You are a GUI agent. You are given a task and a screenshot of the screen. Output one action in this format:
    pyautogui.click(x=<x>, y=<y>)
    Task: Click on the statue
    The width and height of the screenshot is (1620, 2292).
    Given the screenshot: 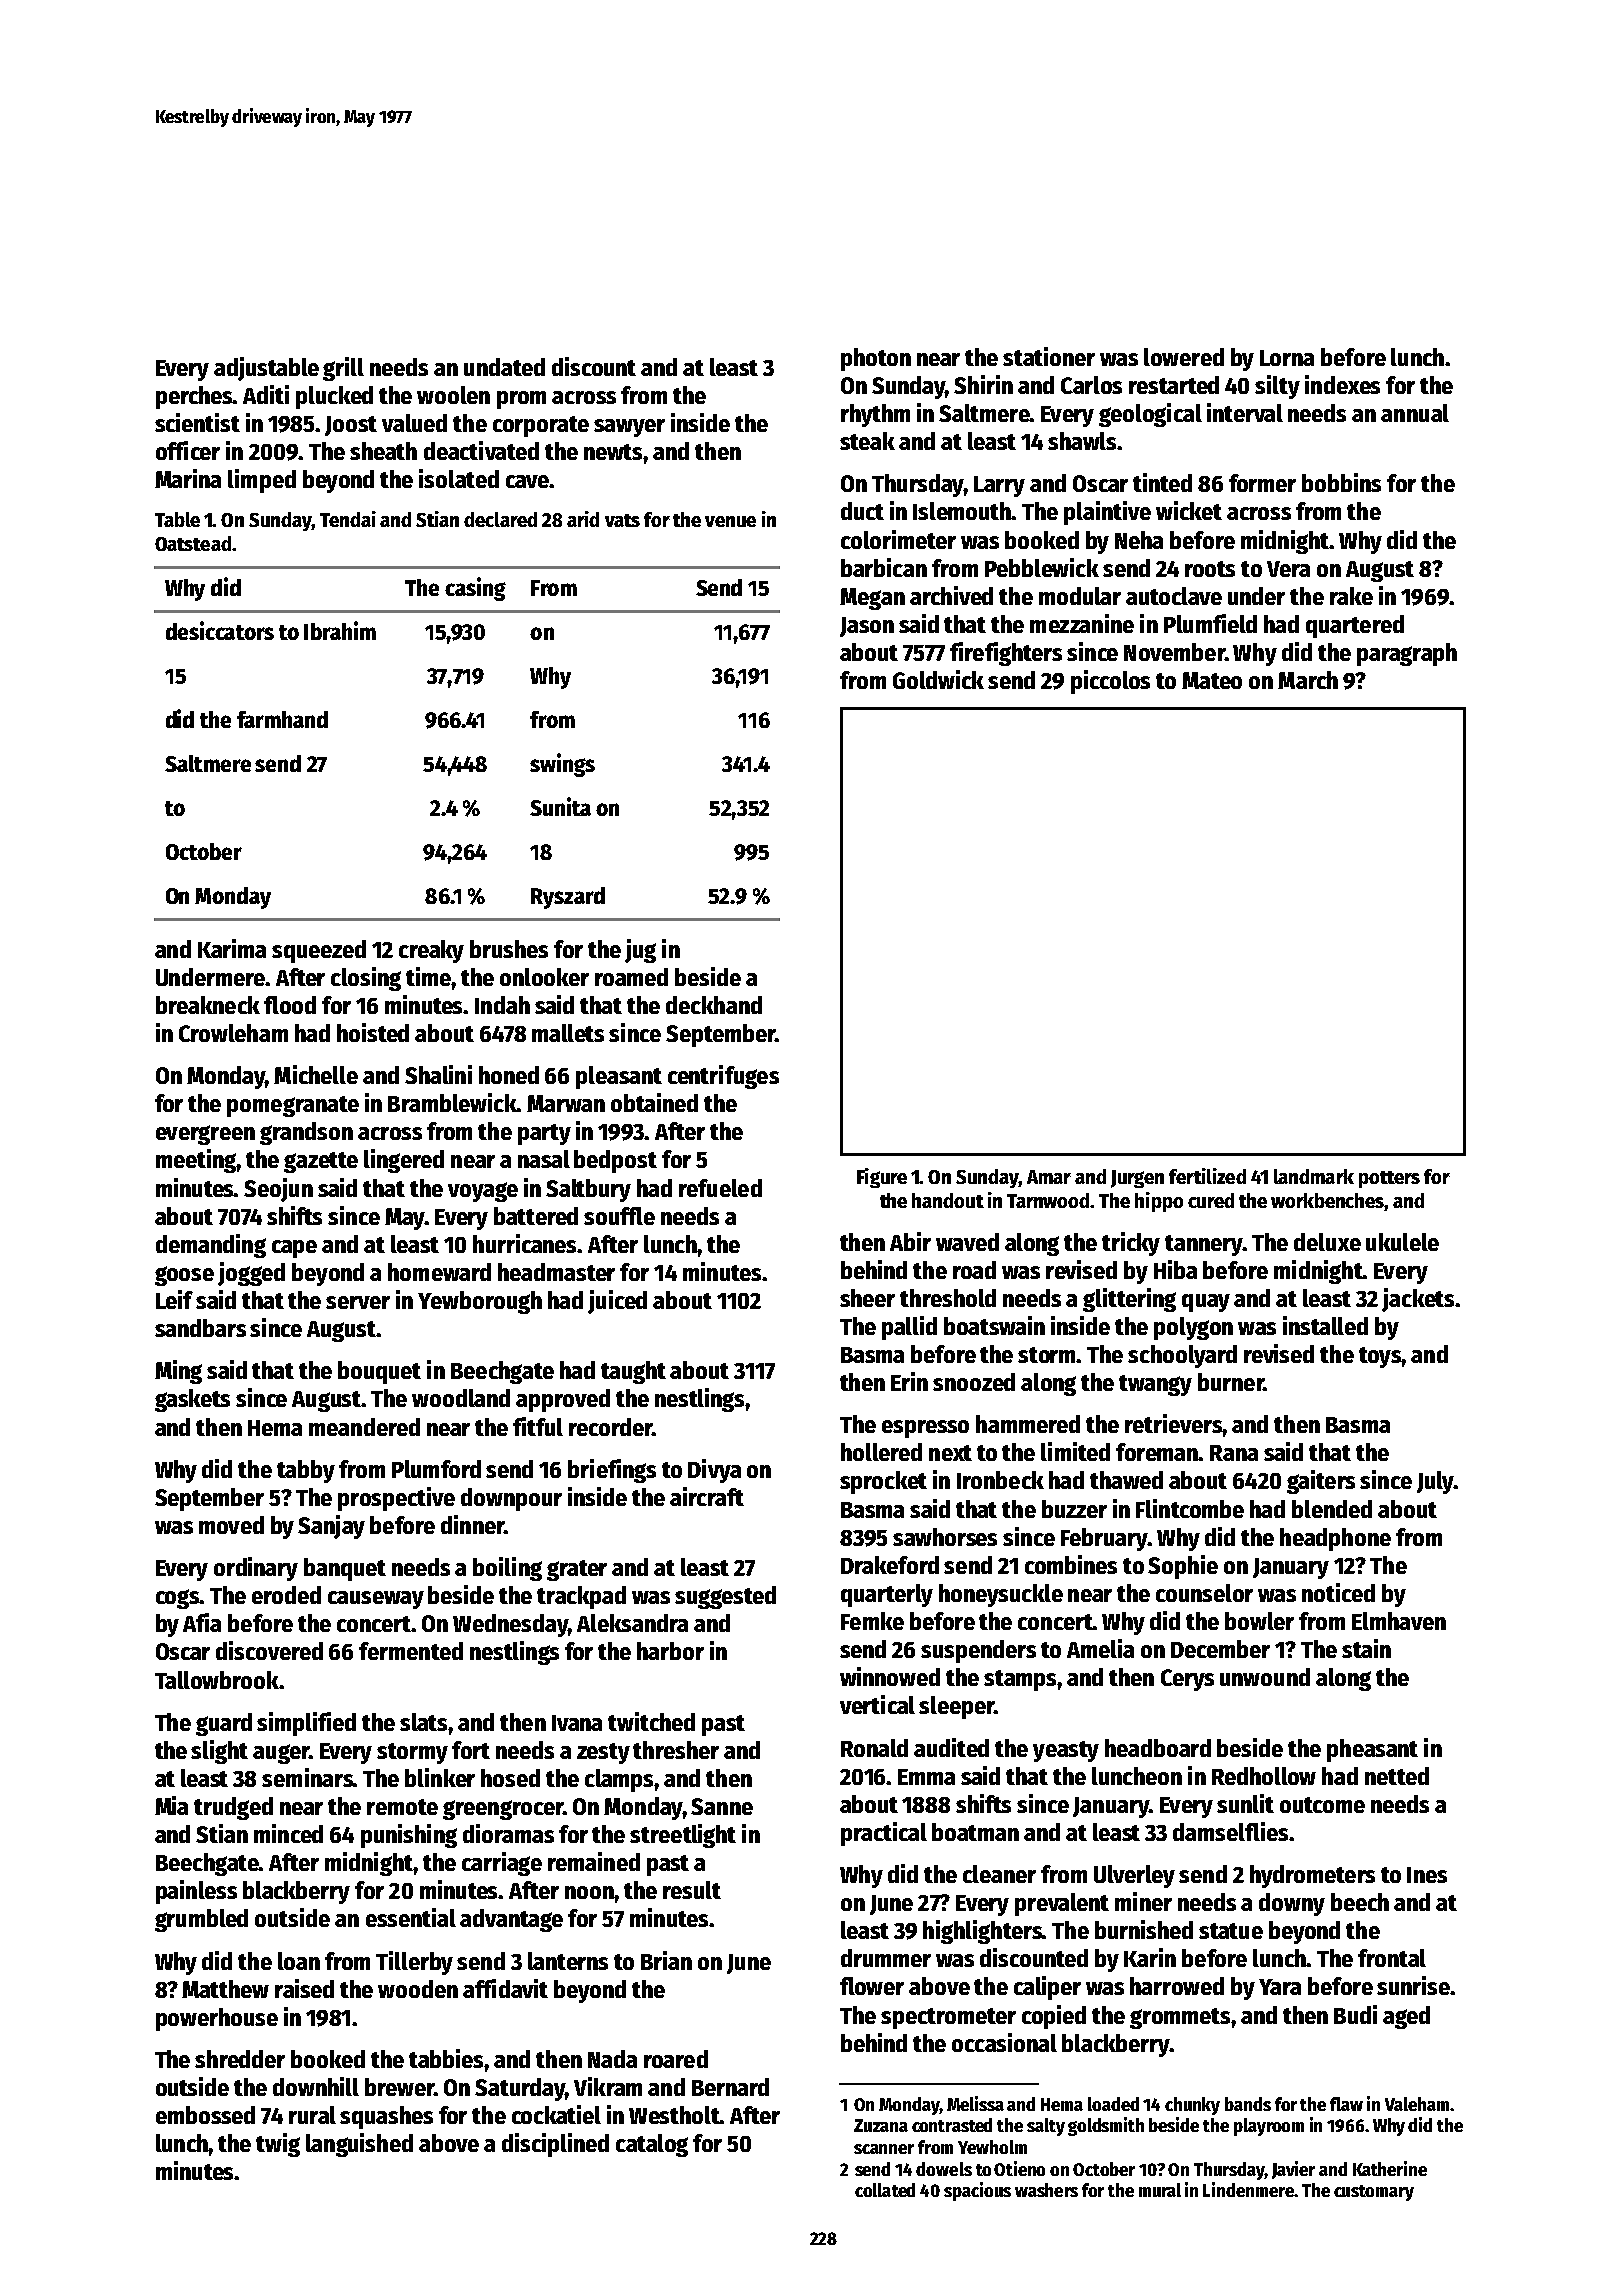 What is the action you would take?
    pyautogui.click(x=1231, y=1931)
